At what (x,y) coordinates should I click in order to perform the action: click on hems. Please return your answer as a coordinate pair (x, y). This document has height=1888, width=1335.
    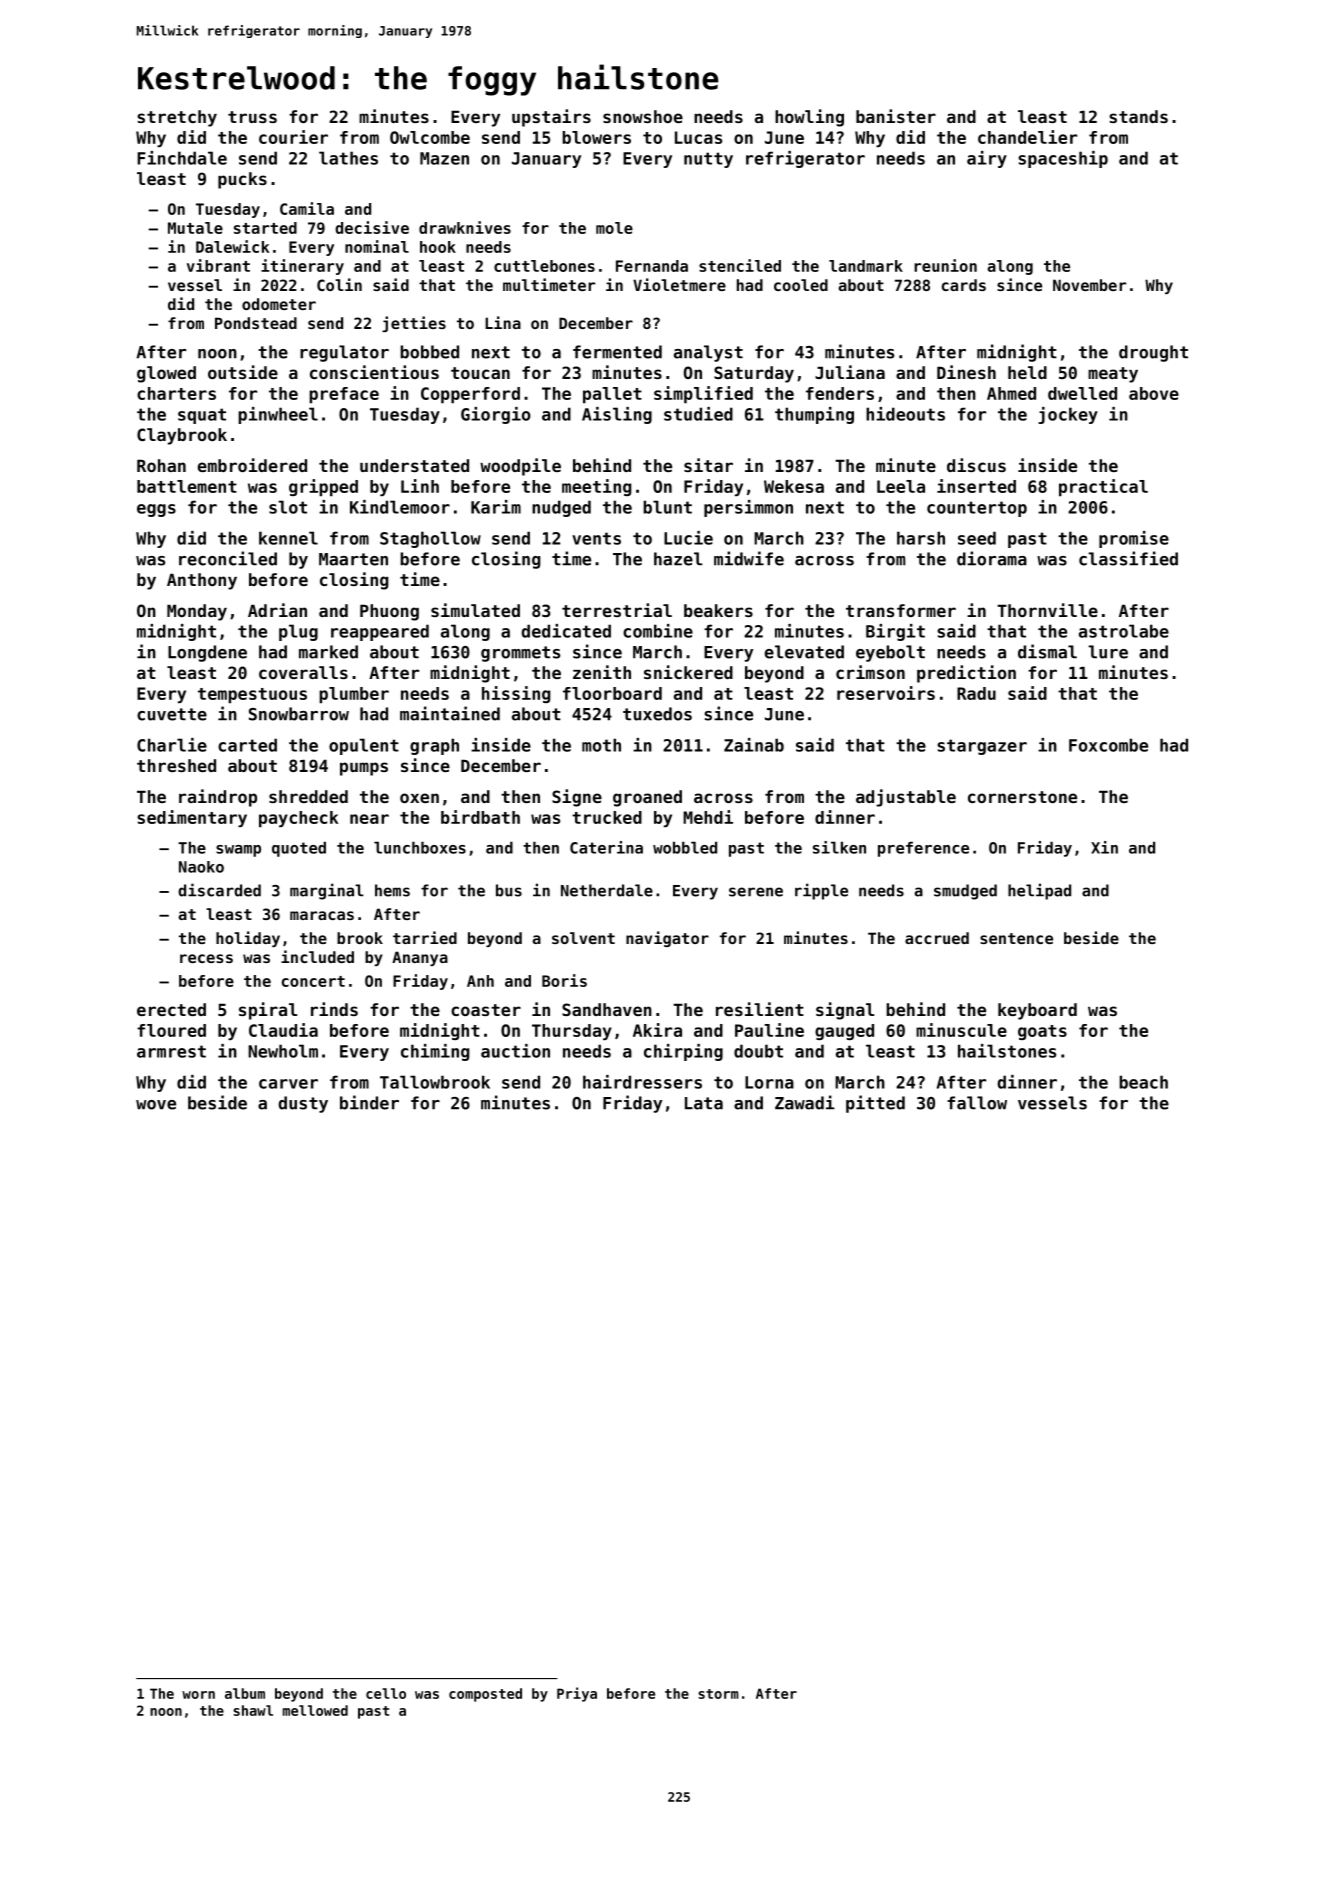
    Looking at the image, I should click on (392, 890).
